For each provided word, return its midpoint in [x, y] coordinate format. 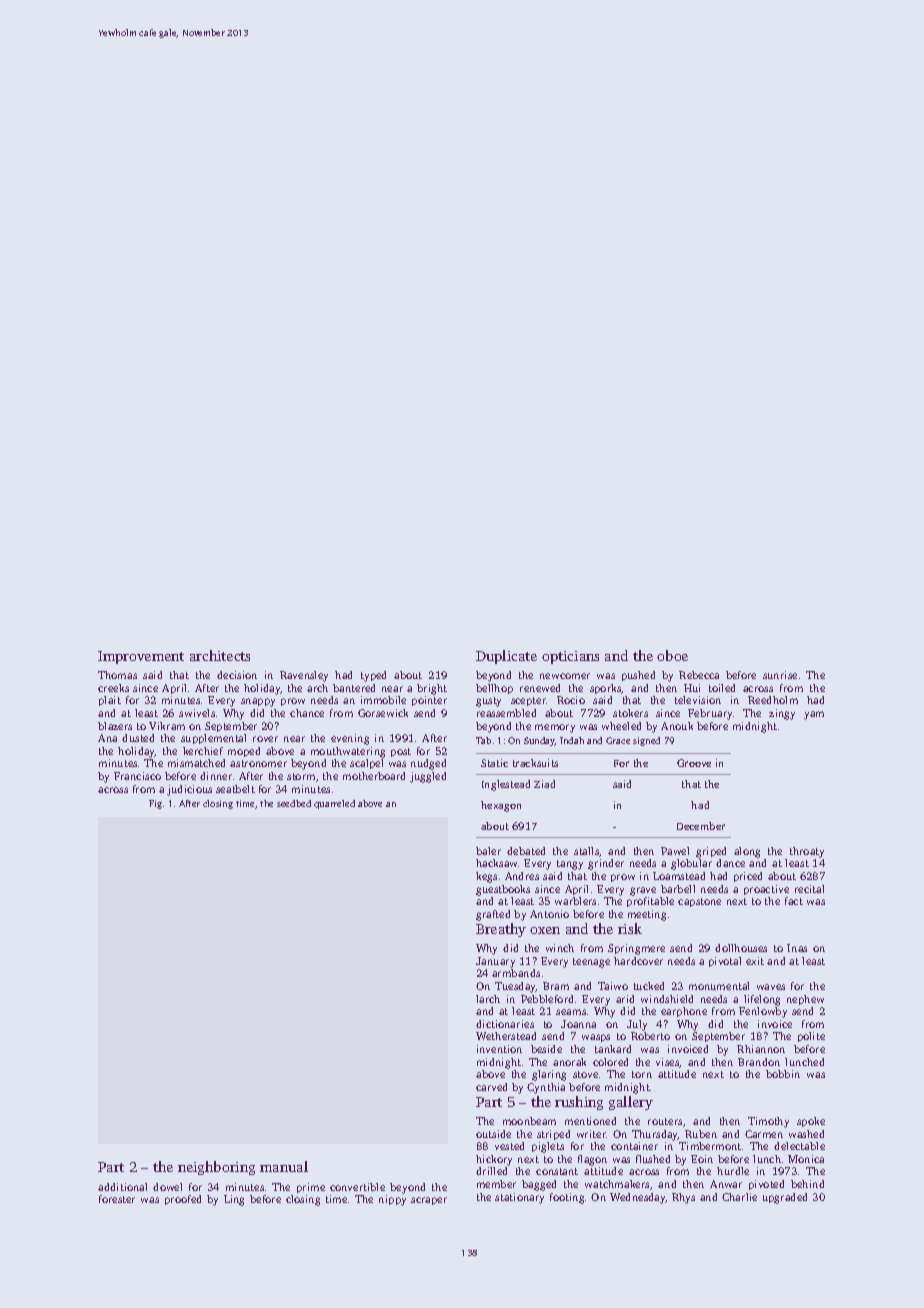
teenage [591, 963]
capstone [699, 902]
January [495, 962]
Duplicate [506, 657]
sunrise [780, 675]
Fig [155, 804]
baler [488, 851]
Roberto [650, 1036]
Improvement [141, 657]
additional [122, 1187]
